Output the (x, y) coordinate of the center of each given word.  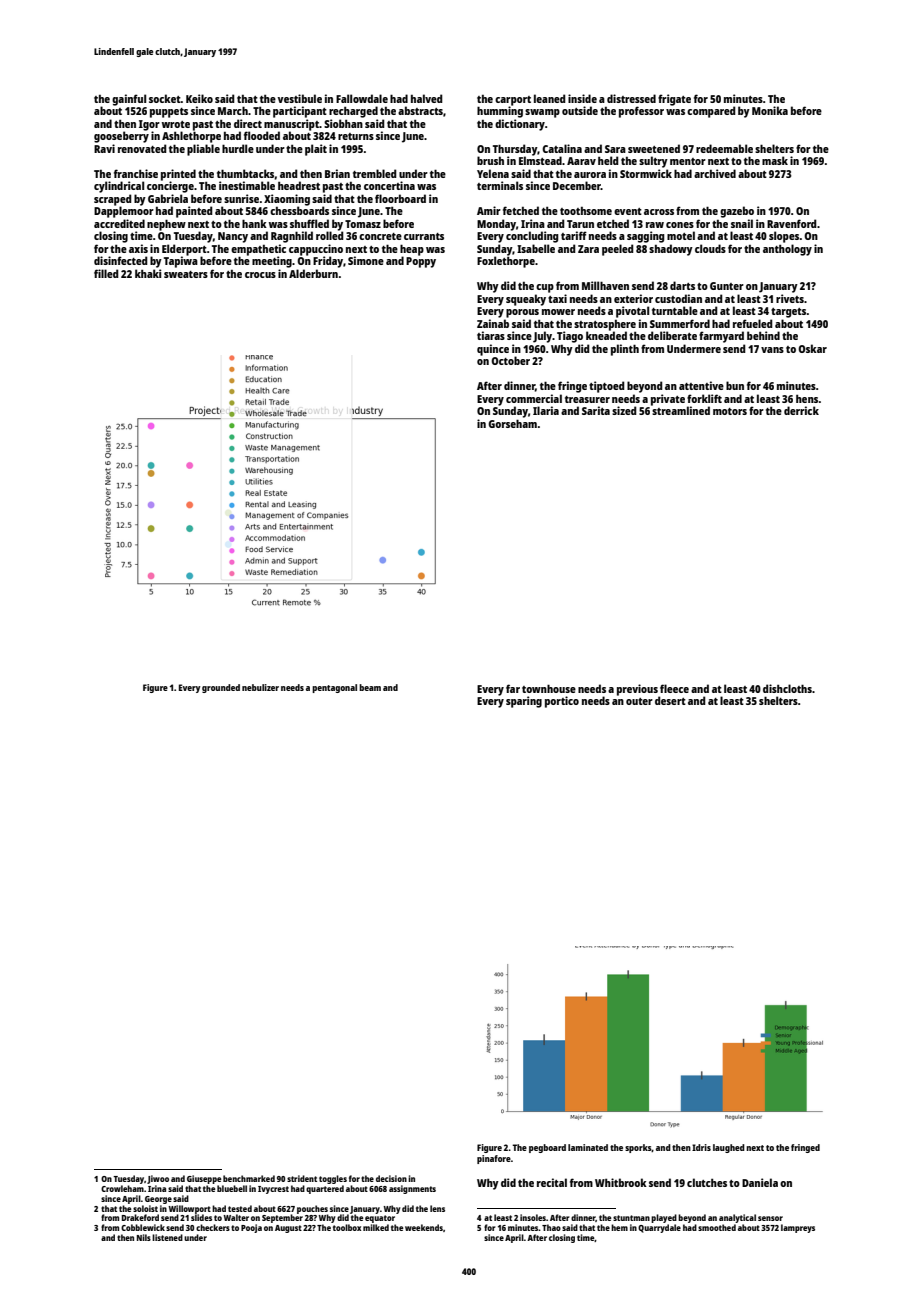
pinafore (494, 1159)
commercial (534, 398)
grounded (221, 688)
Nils (144, 1237)
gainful (129, 100)
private (668, 400)
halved (427, 98)
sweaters (186, 274)
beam (370, 687)
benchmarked (249, 1178)
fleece (674, 688)
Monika (770, 110)
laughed (729, 1148)
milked (376, 1227)
